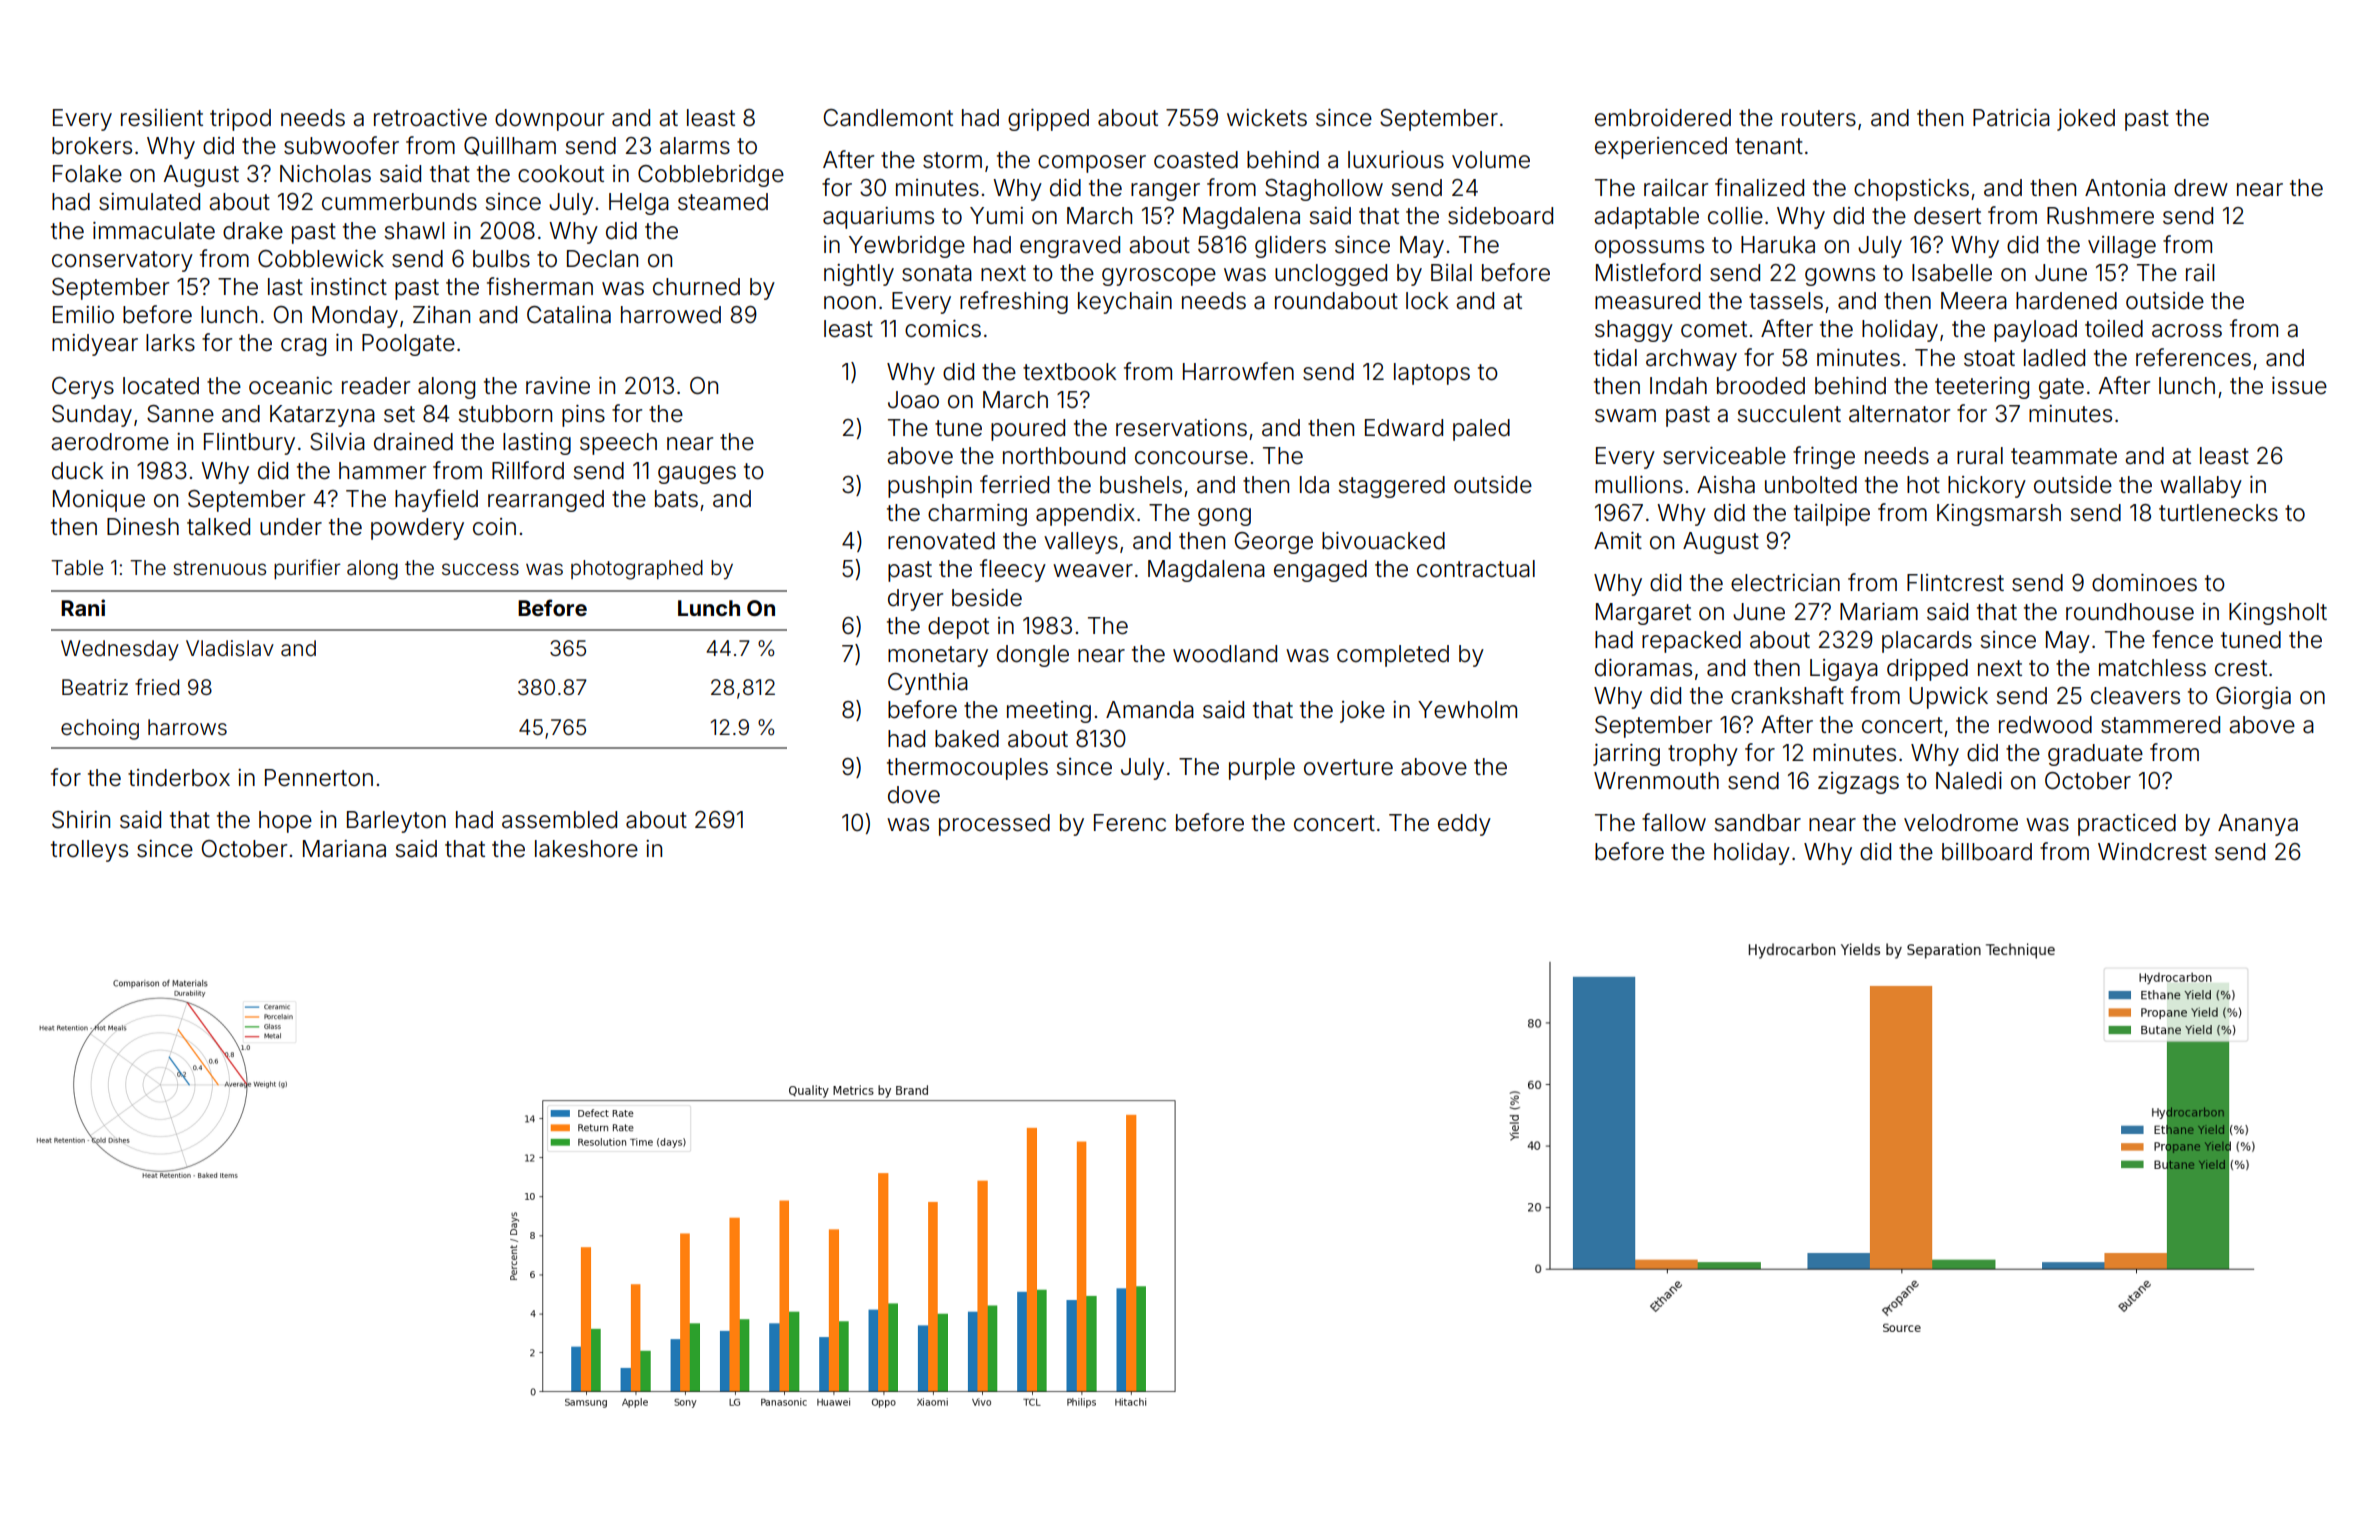 This screenshot has width=2380, height=1540. I want to click on Patricia, so click(2011, 118).
